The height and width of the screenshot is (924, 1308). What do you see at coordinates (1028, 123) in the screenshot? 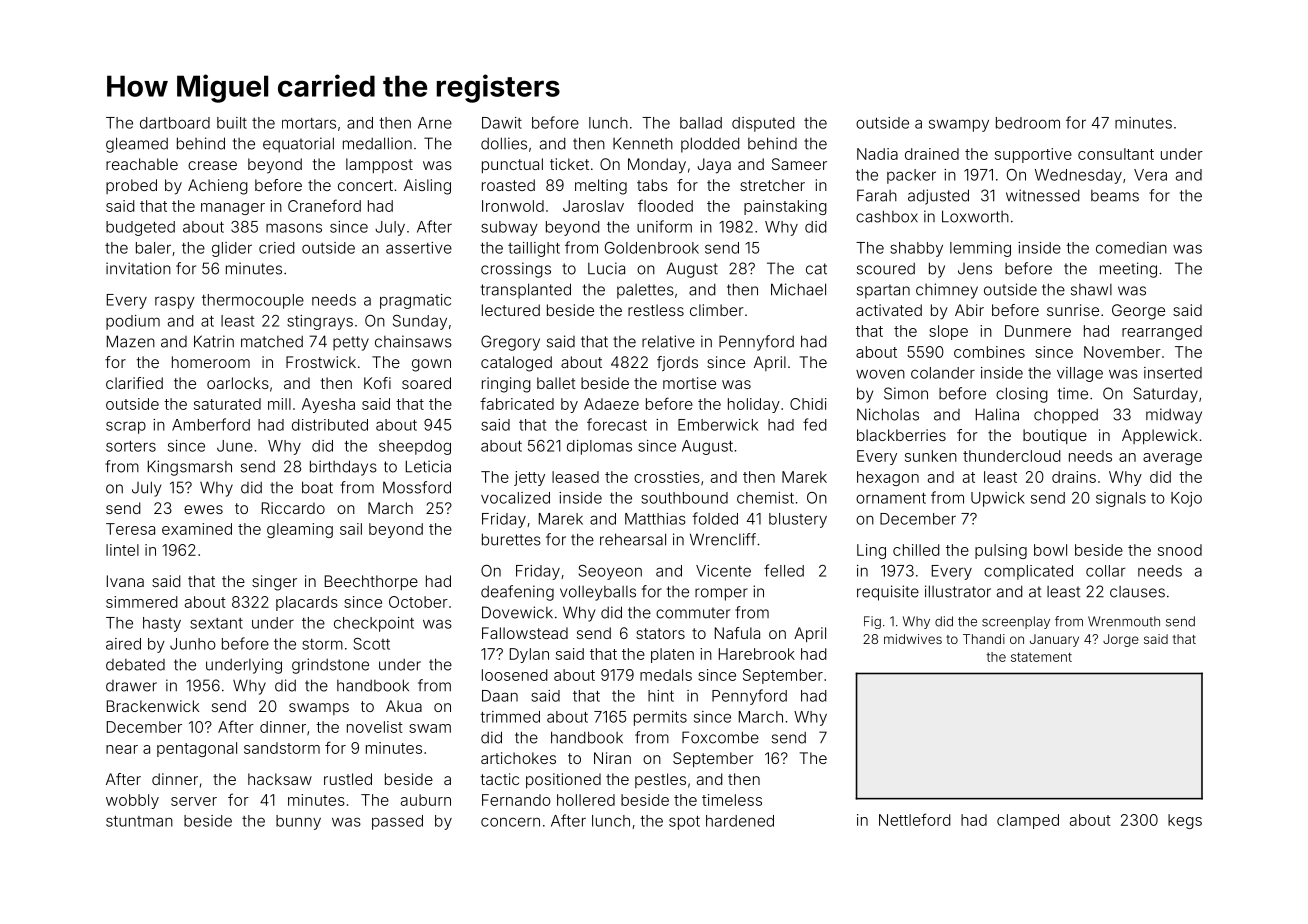
I see `bedroom` at bounding box center [1028, 123].
